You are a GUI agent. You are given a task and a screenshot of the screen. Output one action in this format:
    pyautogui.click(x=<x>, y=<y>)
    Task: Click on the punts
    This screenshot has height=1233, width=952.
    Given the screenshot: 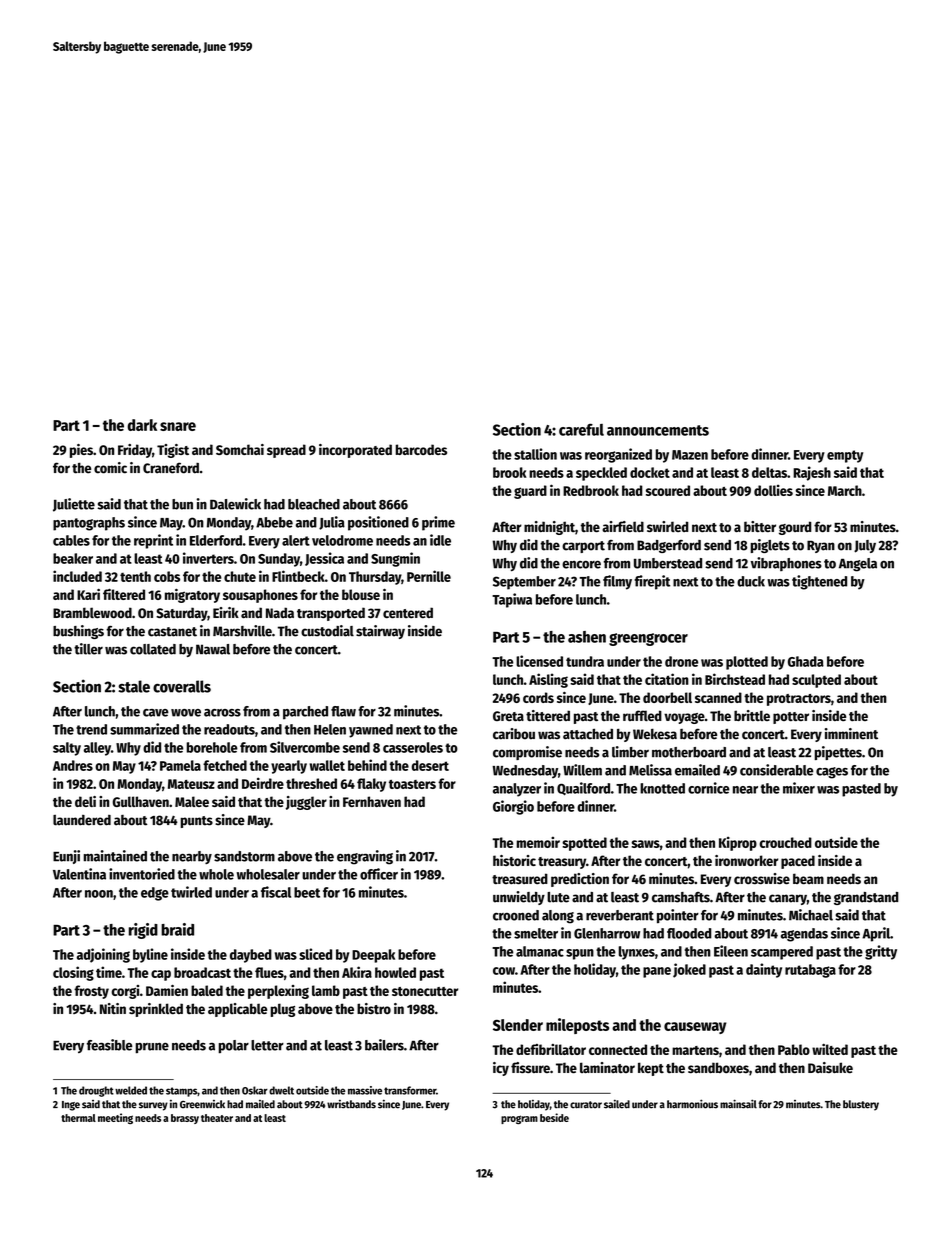 What is the action you would take?
    pyautogui.click(x=197, y=822)
